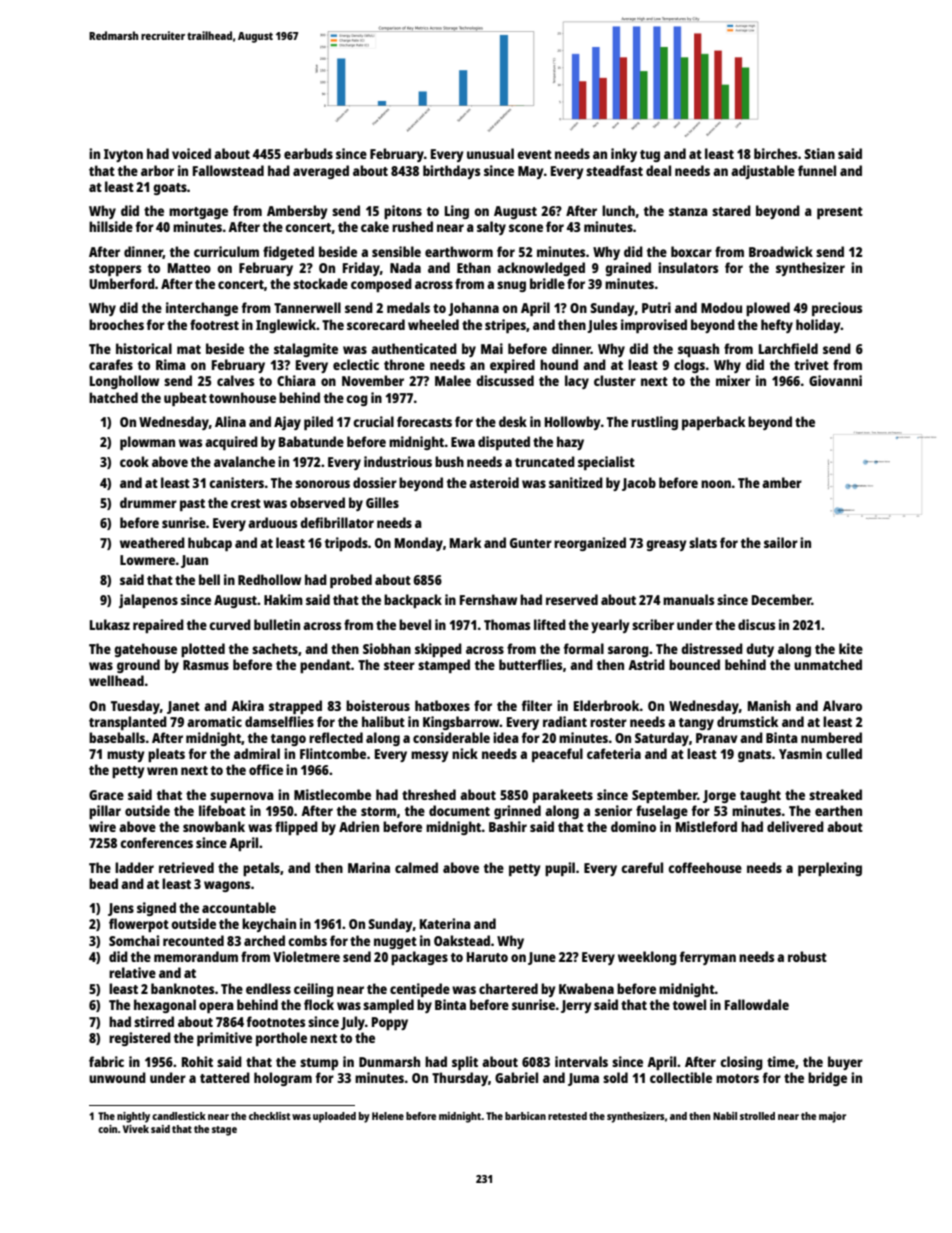 Image resolution: width=952 pixels, height=1233 pixels. What do you see at coordinates (106, 795) in the screenshot?
I see `Grace` at bounding box center [106, 795].
